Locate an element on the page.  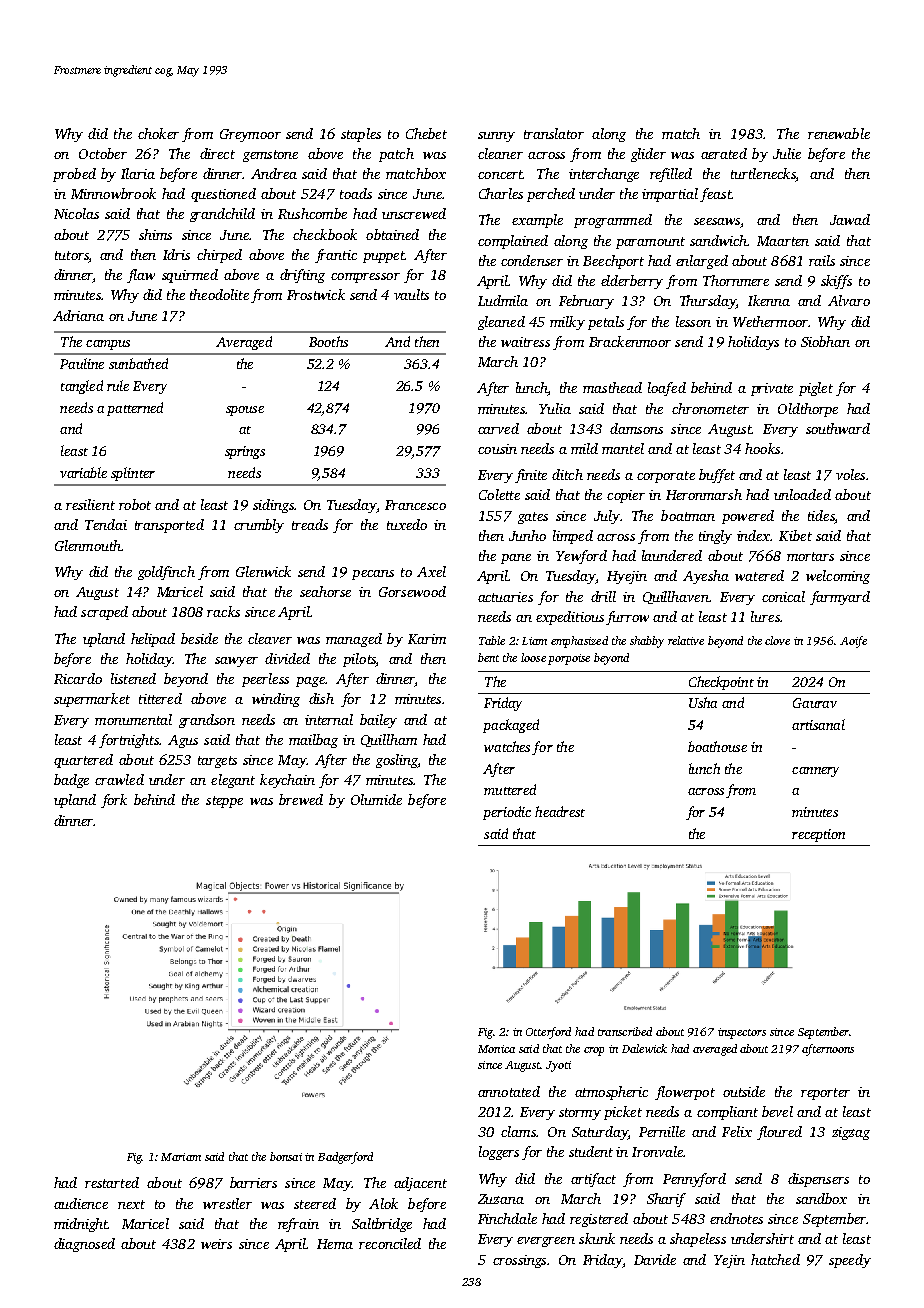
flowerpot is located at coordinates (685, 1093).
